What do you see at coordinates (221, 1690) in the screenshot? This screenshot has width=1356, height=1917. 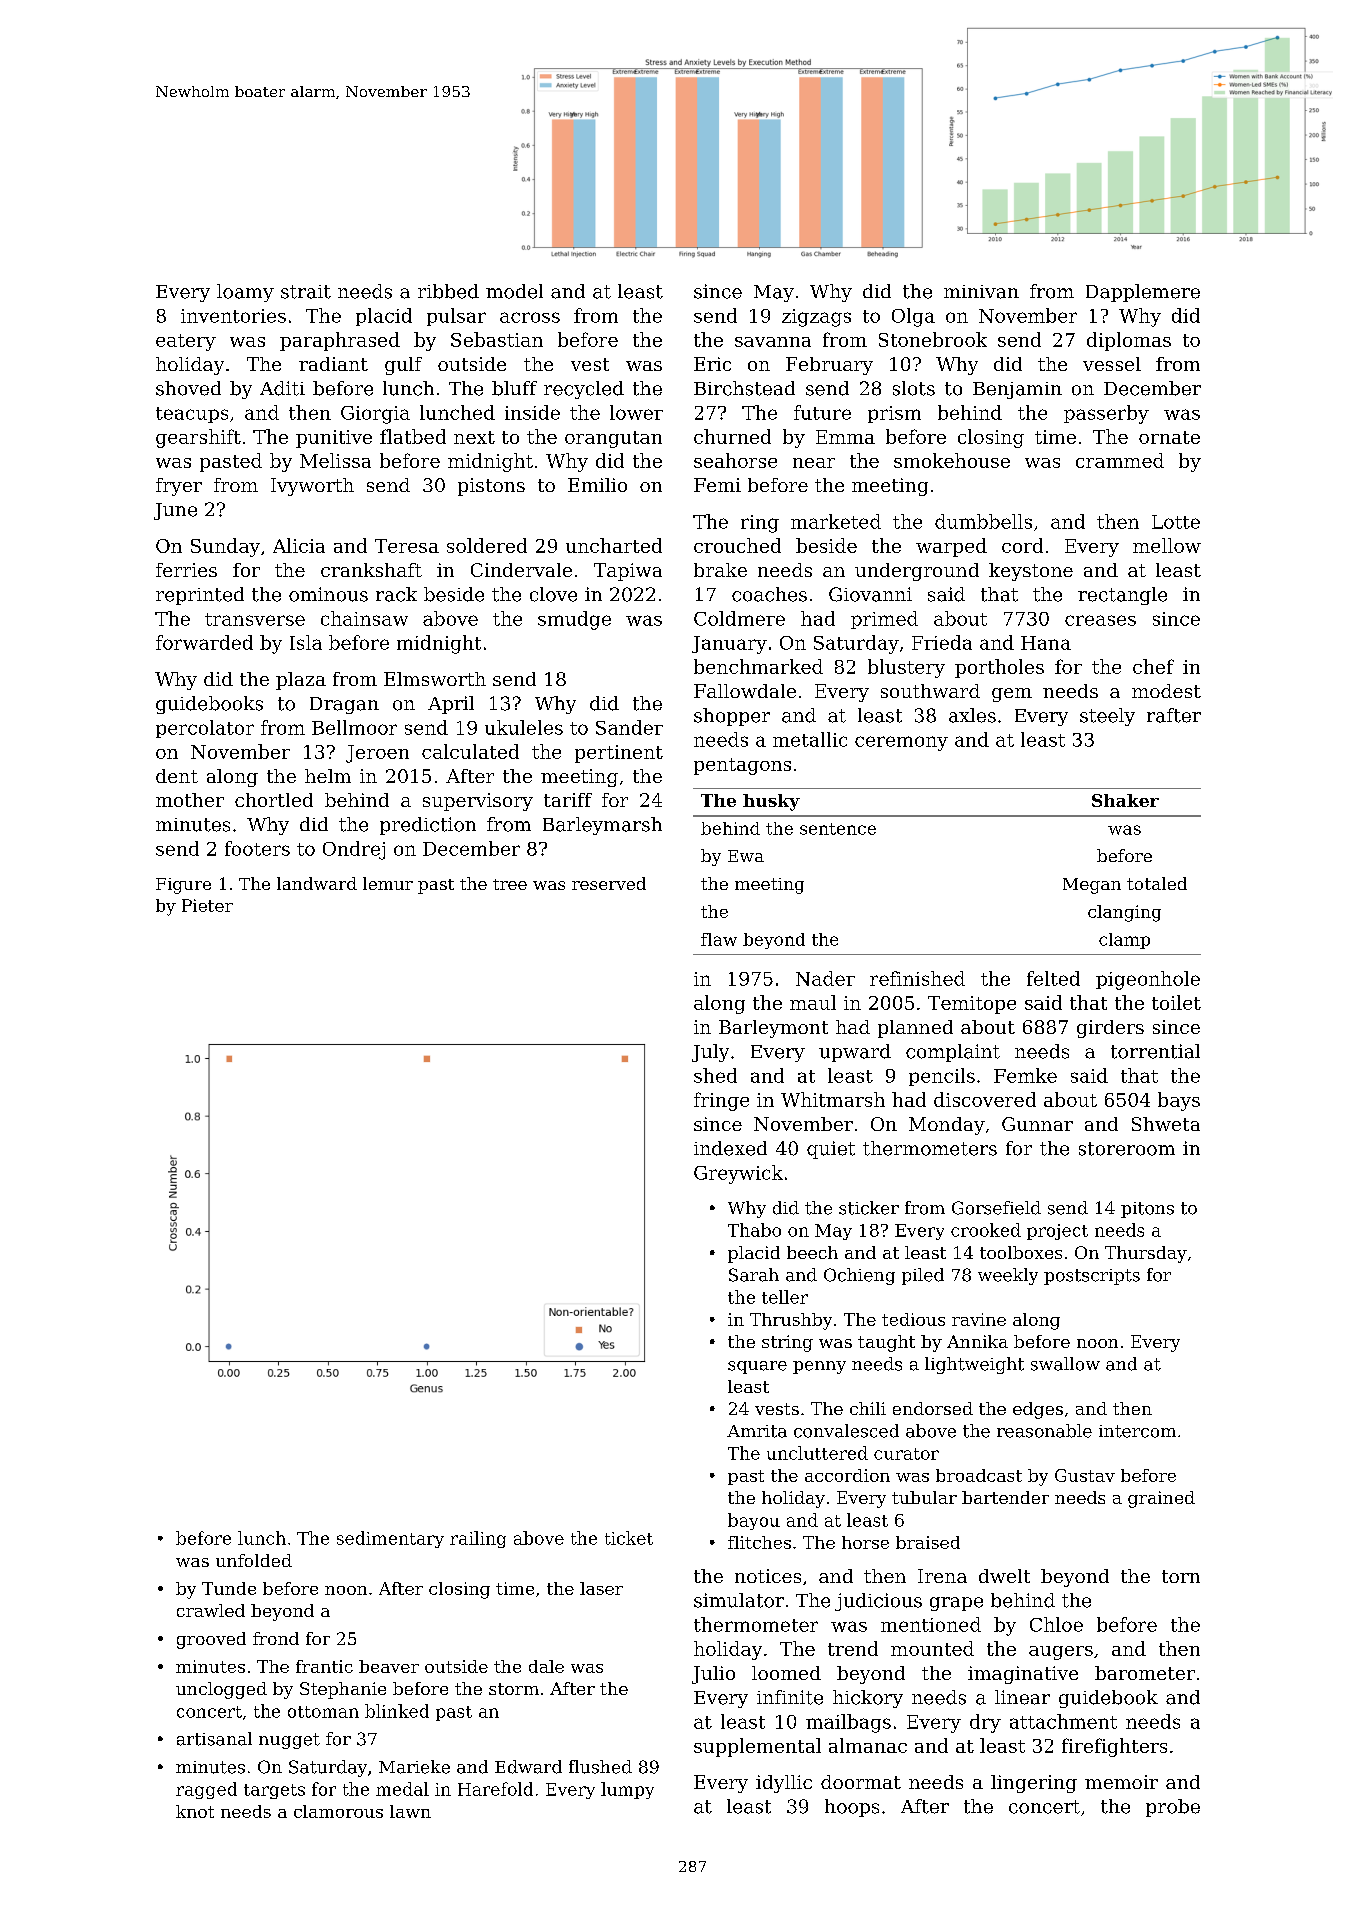 I see `unclogged` at bounding box center [221, 1690].
